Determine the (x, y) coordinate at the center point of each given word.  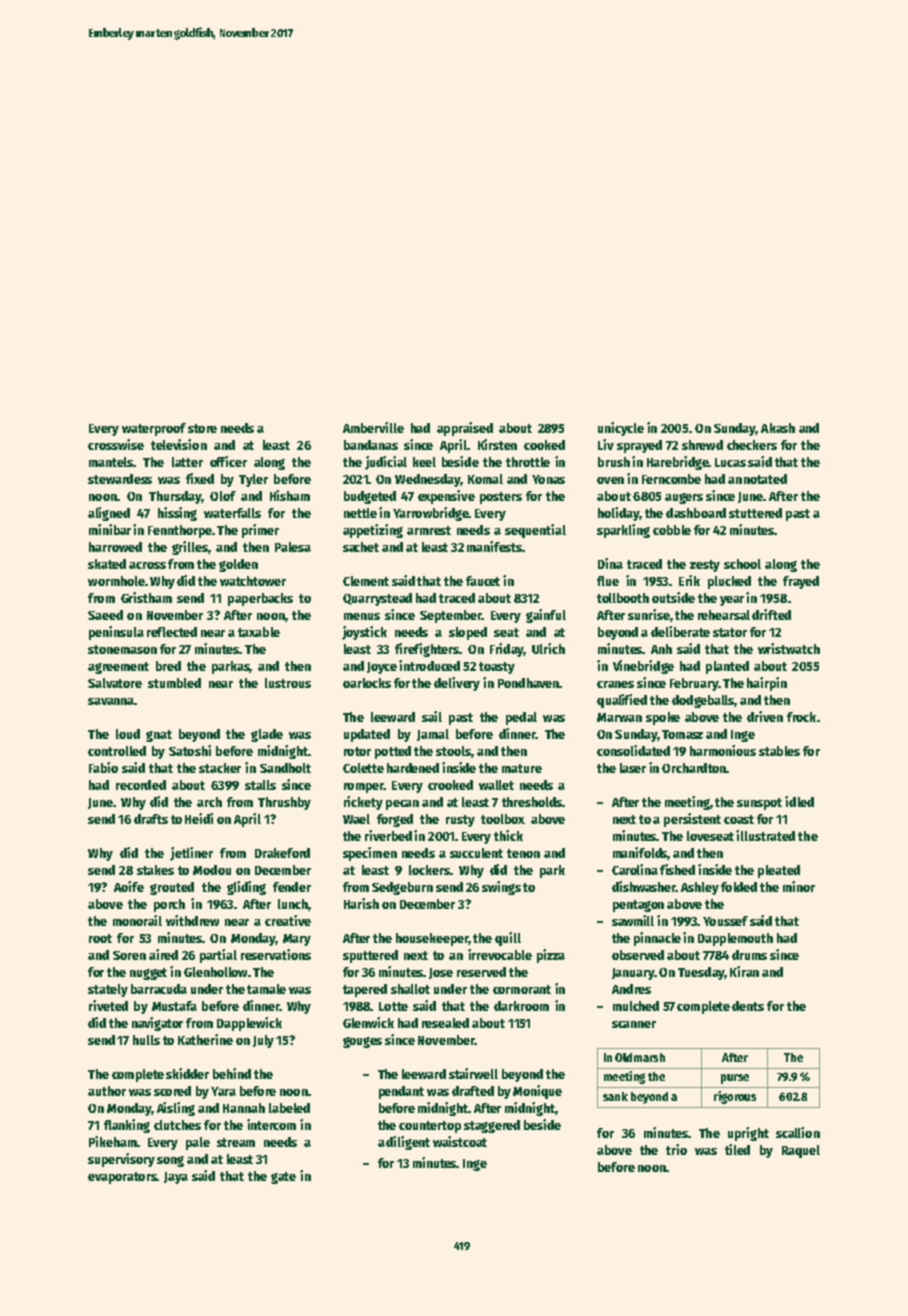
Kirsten (497, 444)
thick (508, 835)
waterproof (154, 429)
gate (283, 1178)
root (100, 938)
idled (799, 801)
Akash (778, 428)
